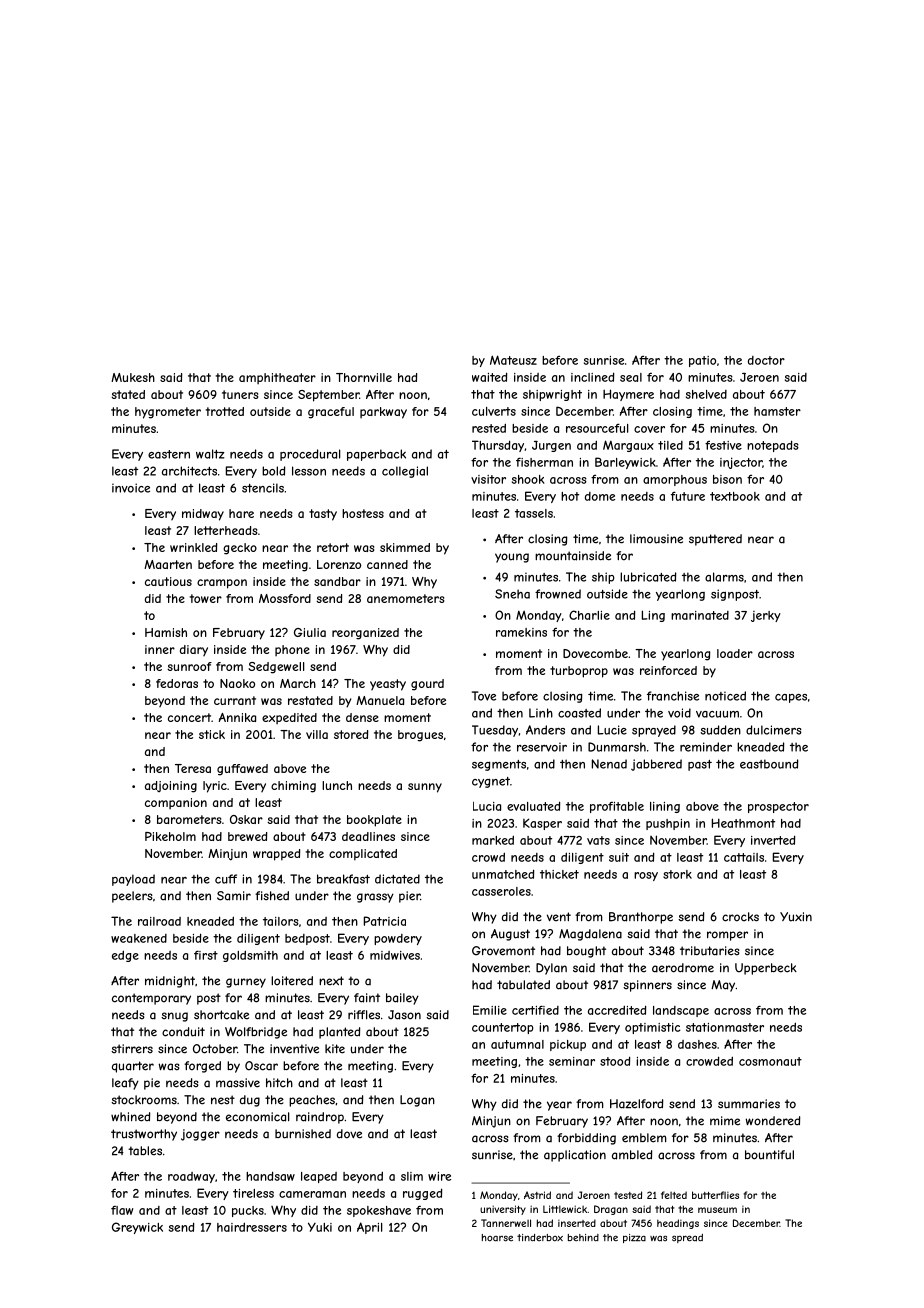  I want to click on fedoras, so click(177, 683).
